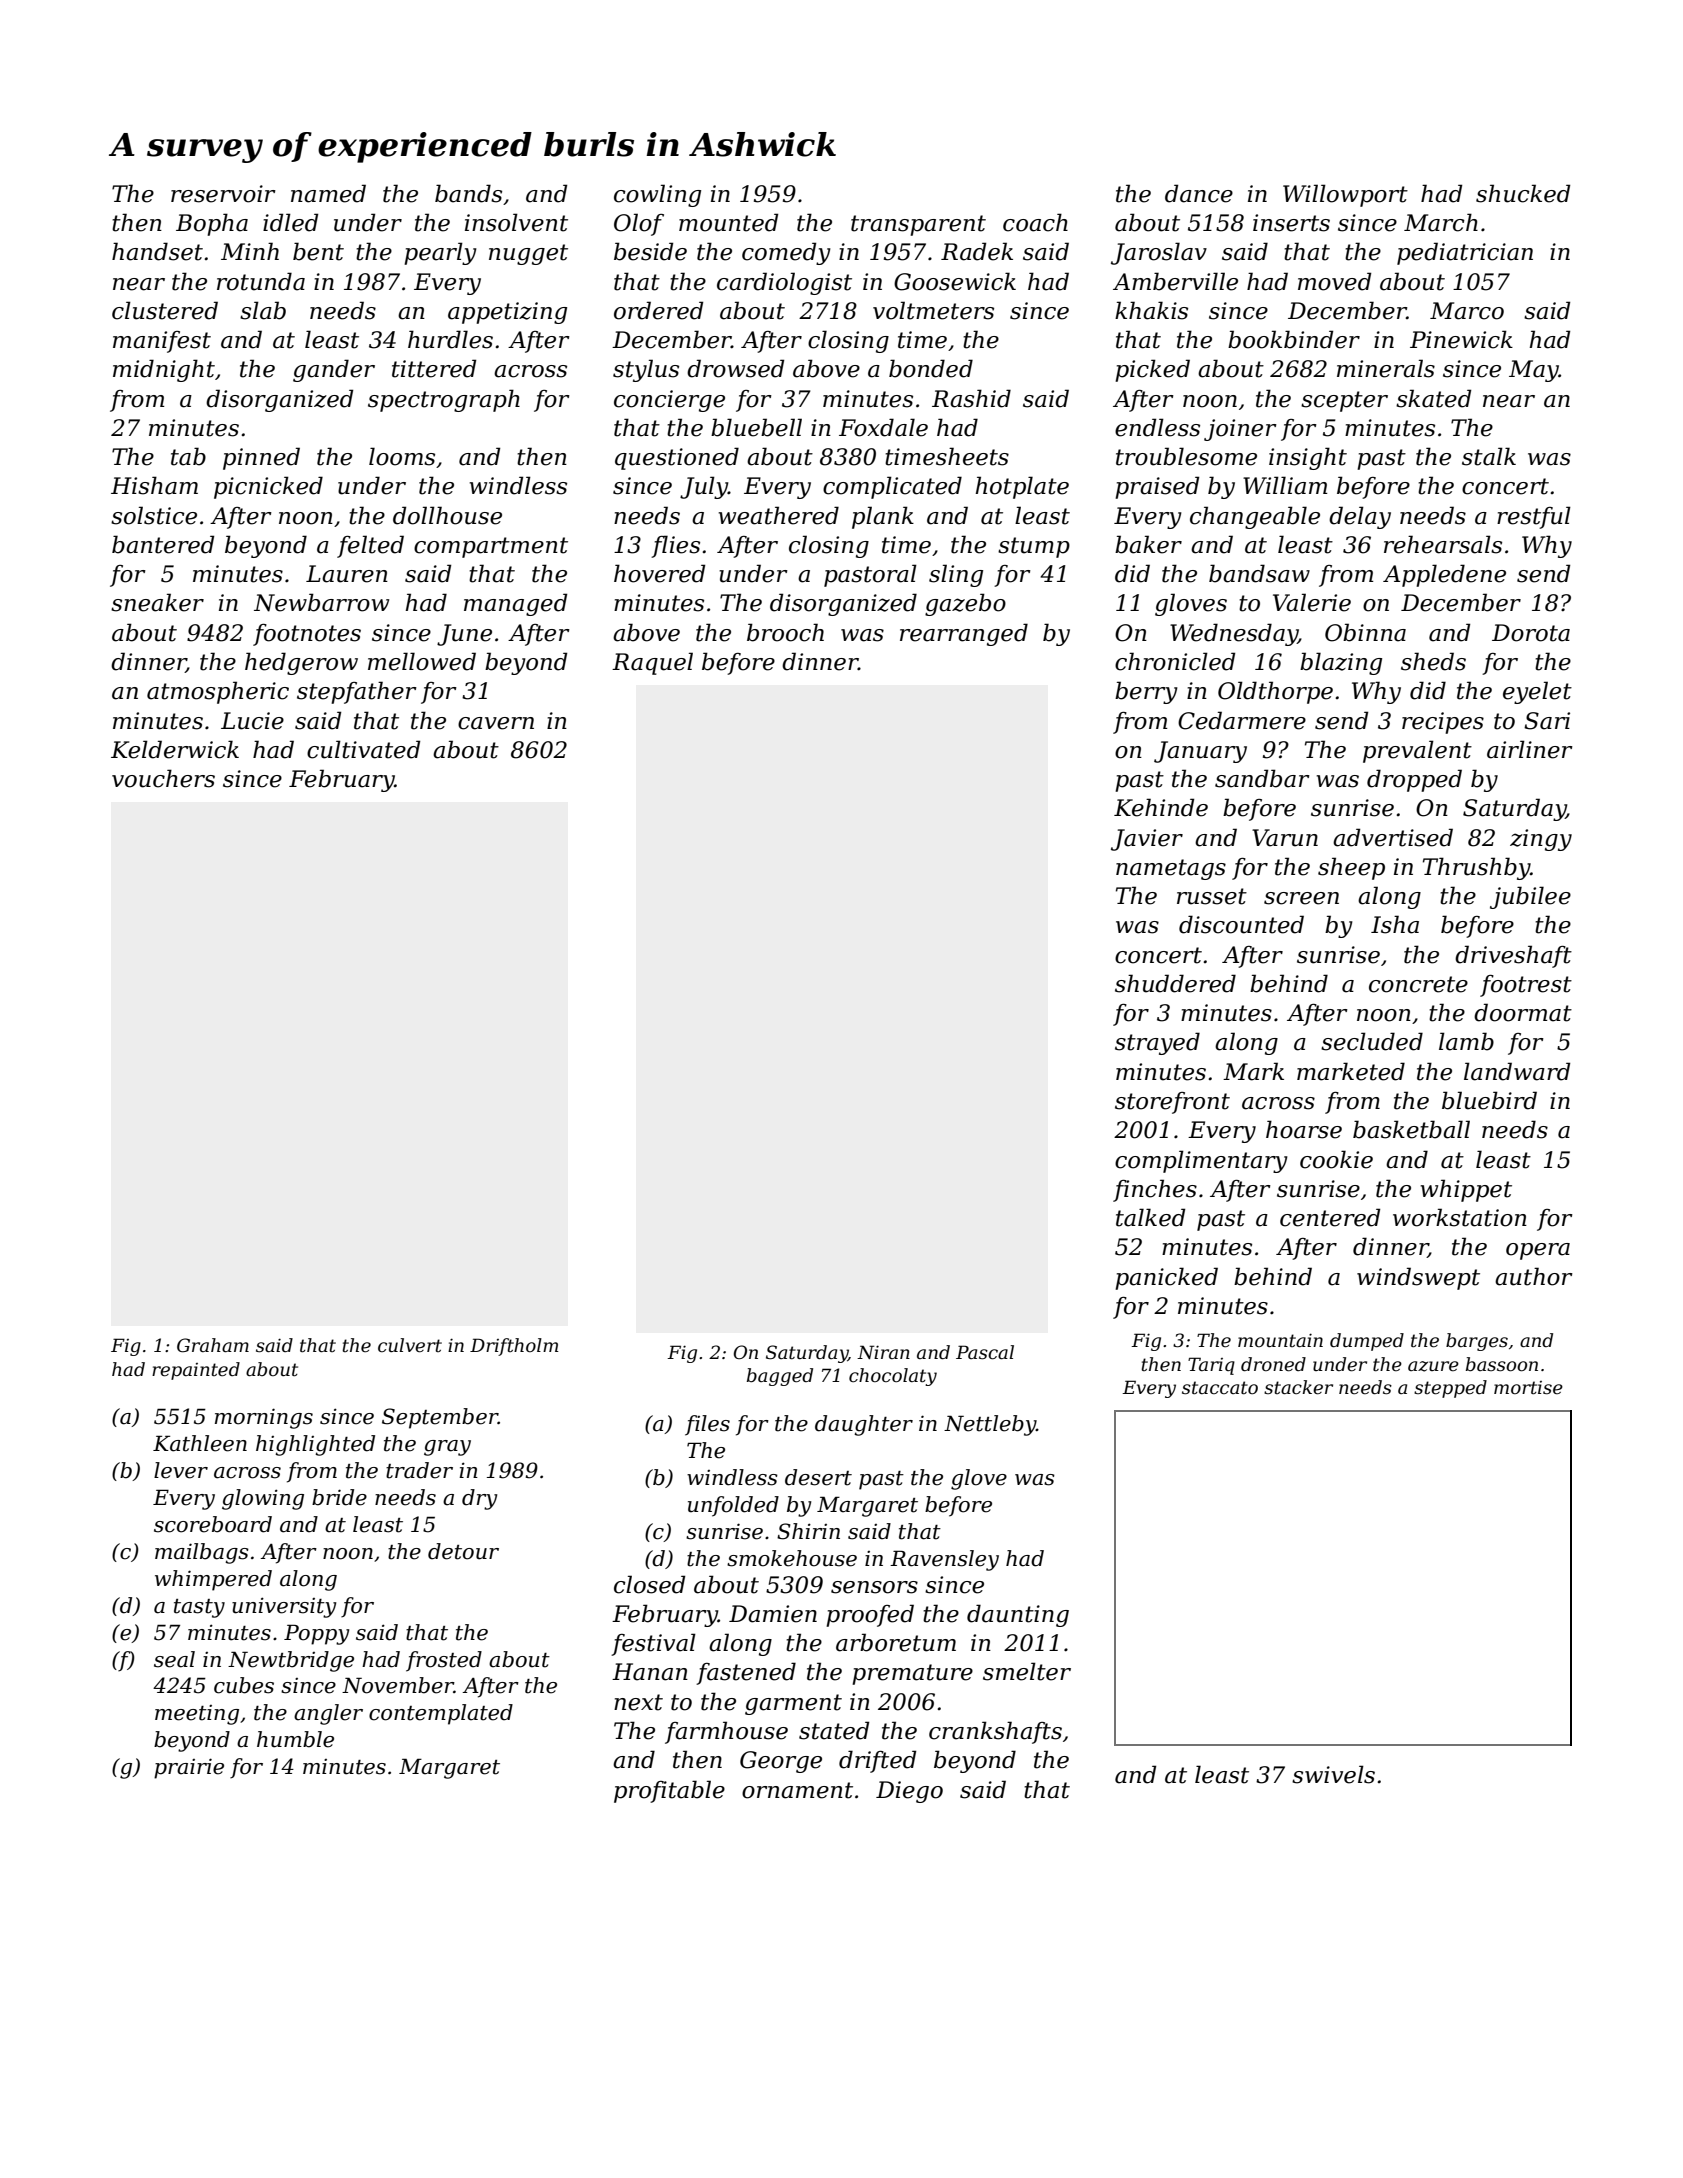 The image size is (1683, 2178). I want to click on Graham, so click(213, 1345).
